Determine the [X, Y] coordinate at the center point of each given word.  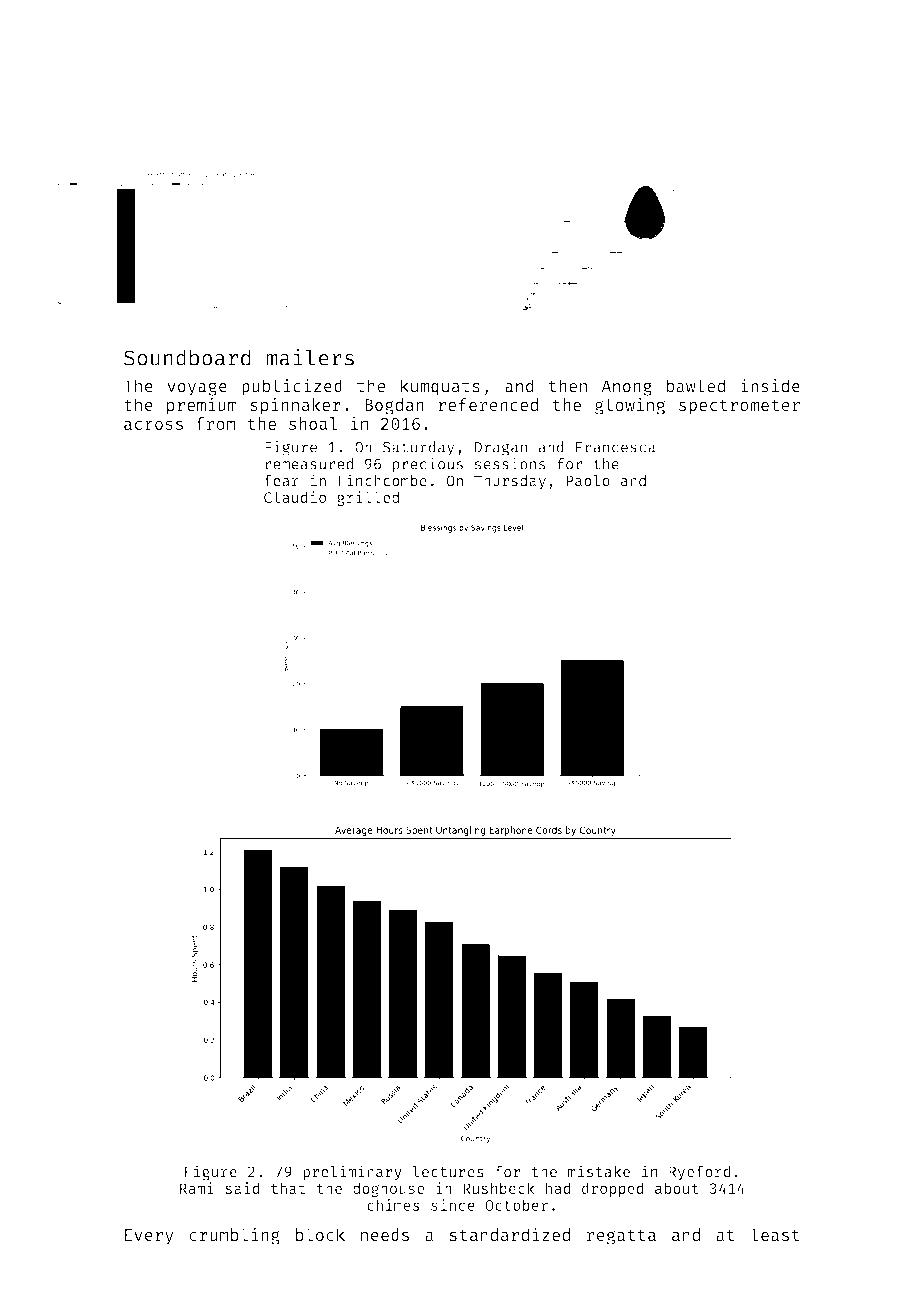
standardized [509, 1234]
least [775, 1234]
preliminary [352, 1173]
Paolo [588, 481]
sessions [510, 463]
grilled [368, 498]
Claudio [295, 497]
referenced [488, 404]
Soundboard [187, 357]
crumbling [234, 1236]
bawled [696, 386]
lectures [448, 1172]
